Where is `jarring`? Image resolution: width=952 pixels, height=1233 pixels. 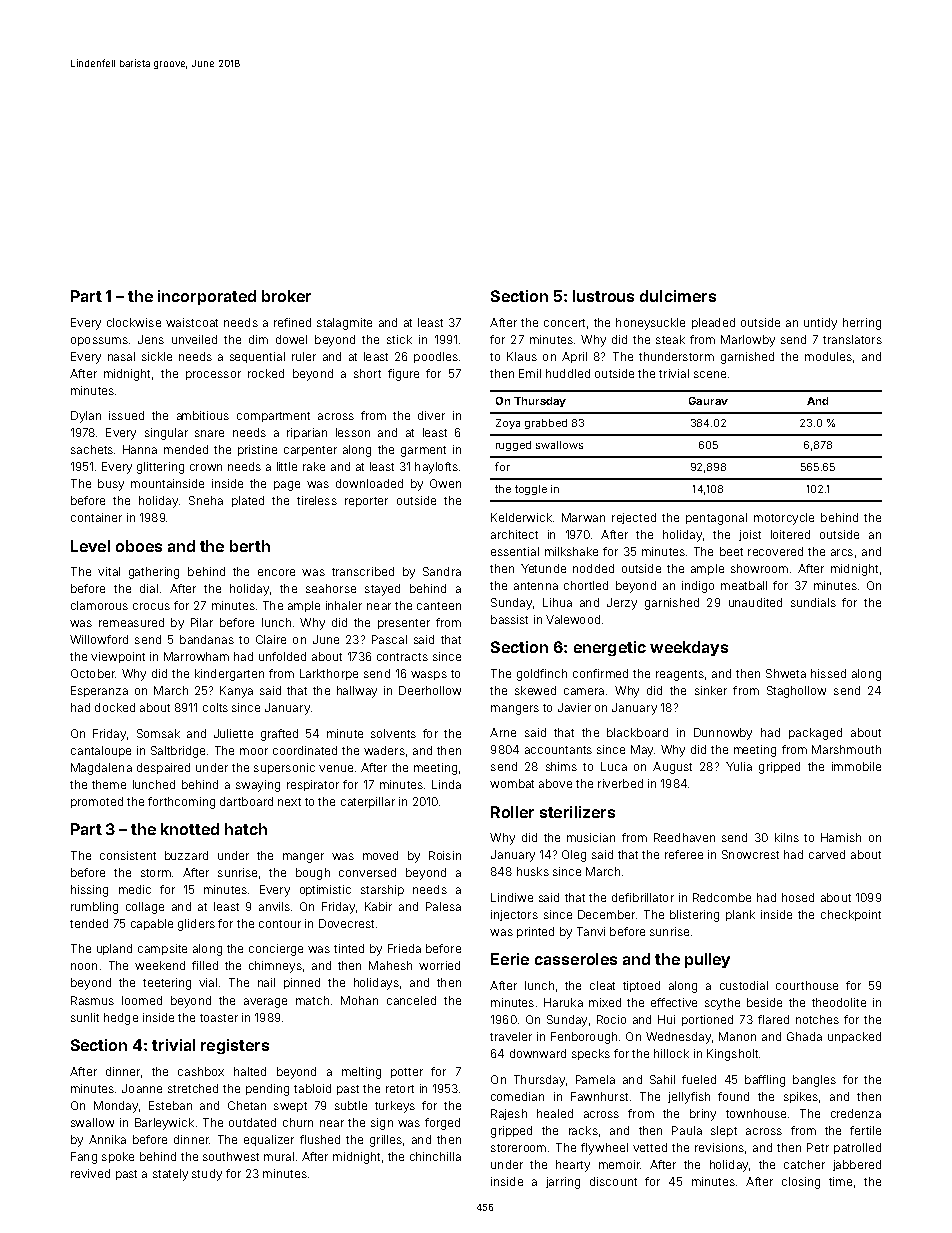
jarring is located at coordinates (563, 1183).
